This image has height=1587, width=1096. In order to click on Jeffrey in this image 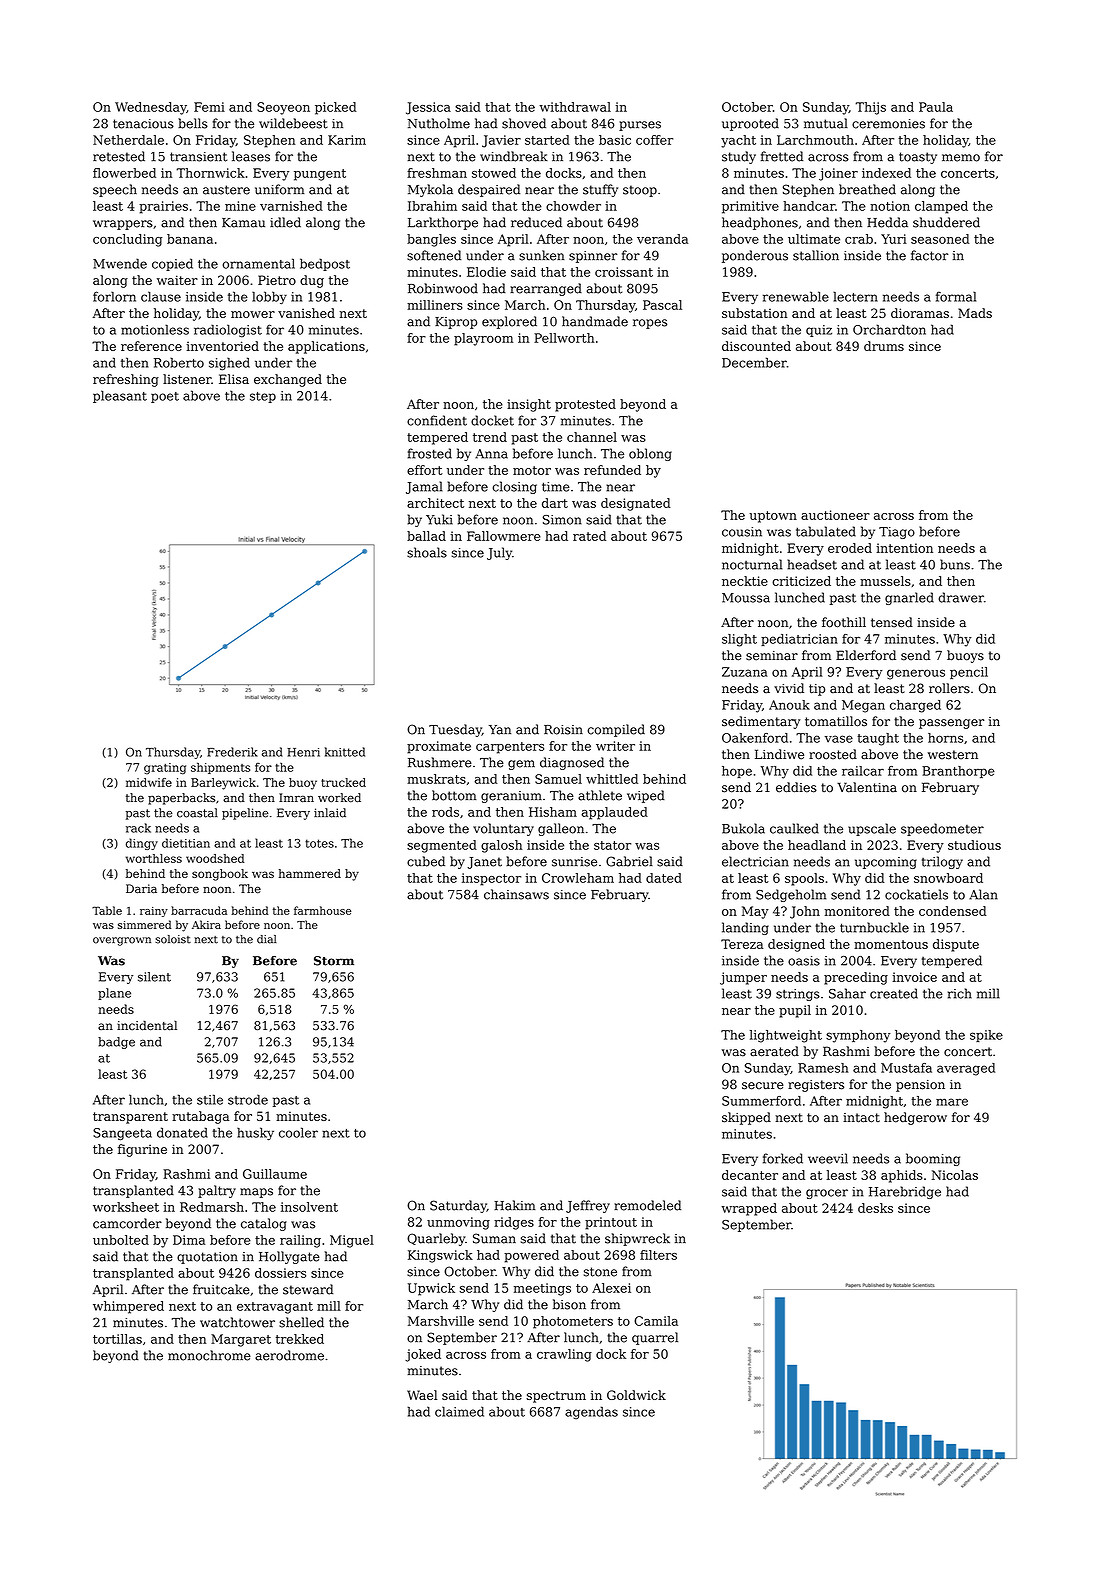, I will do `click(588, 1206)`.
